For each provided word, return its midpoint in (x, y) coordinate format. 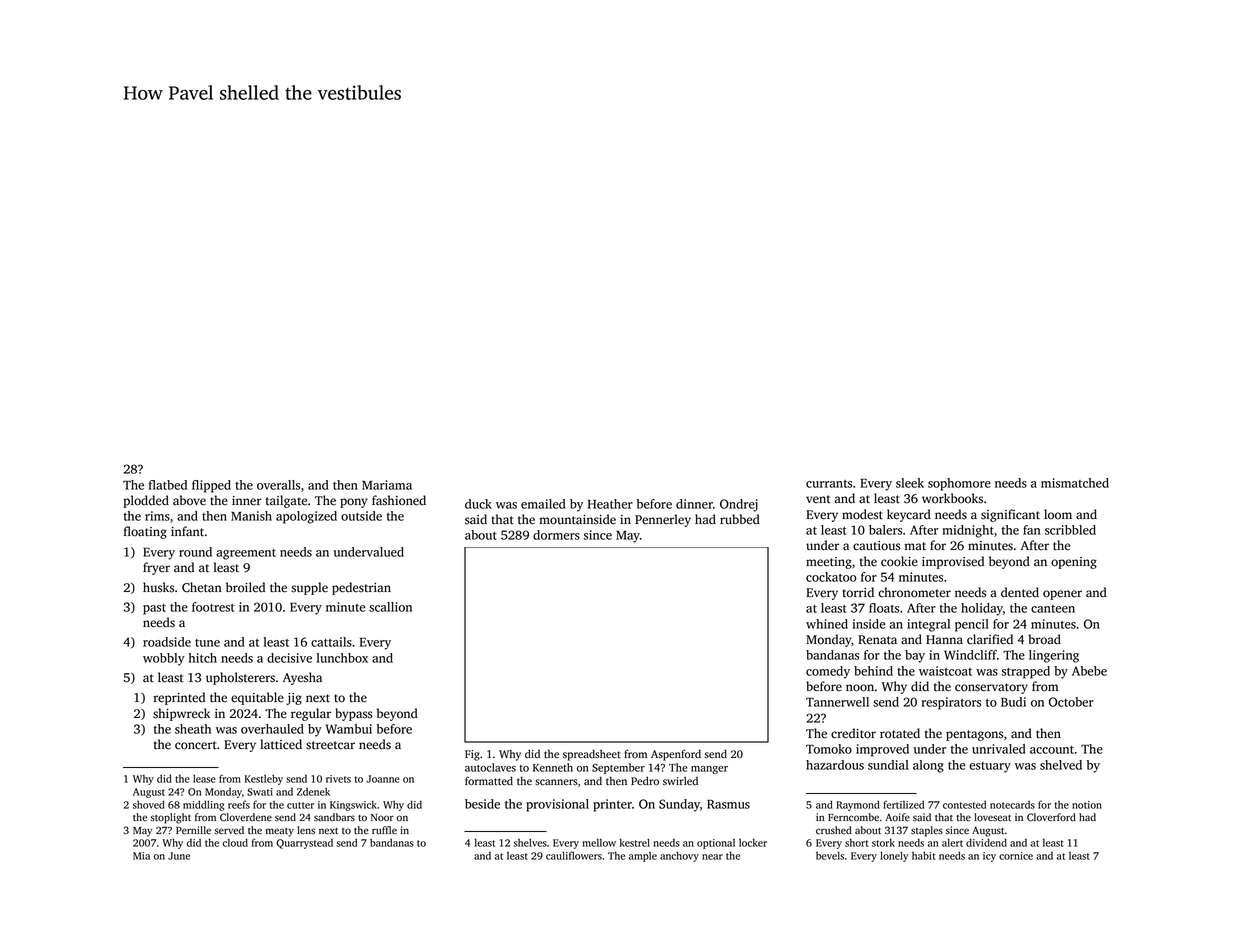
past (154, 609)
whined (827, 624)
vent (818, 499)
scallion (390, 607)
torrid (858, 592)
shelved (1061, 765)
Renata (877, 640)
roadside (167, 642)
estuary (990, 767)
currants (829, 484)
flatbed (168, 485)
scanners (556, 782)
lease (204, 778)
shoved (149, 804)
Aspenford (676, 755)
